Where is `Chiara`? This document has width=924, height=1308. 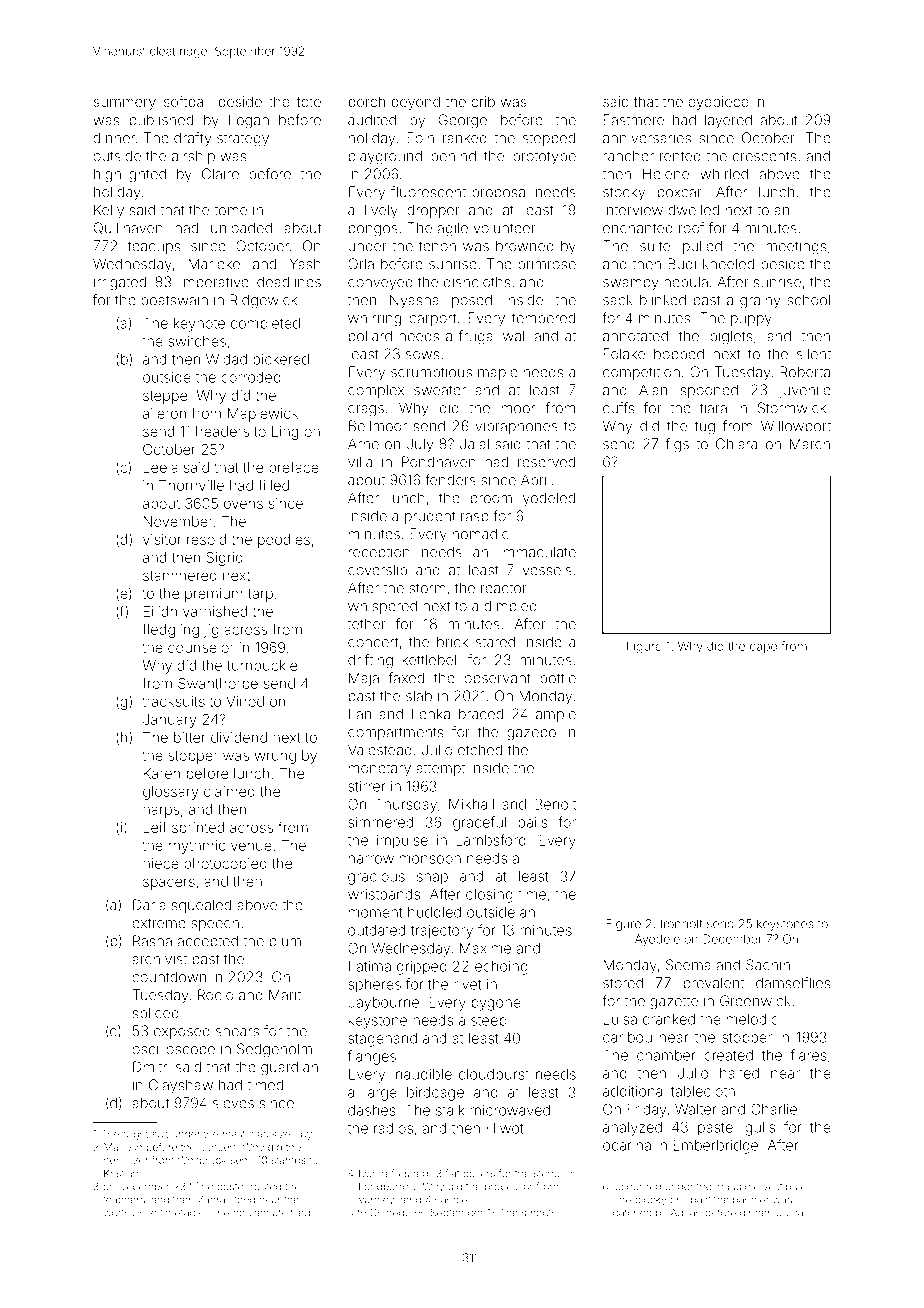
Chiara is located at coordinates (736, 444).
